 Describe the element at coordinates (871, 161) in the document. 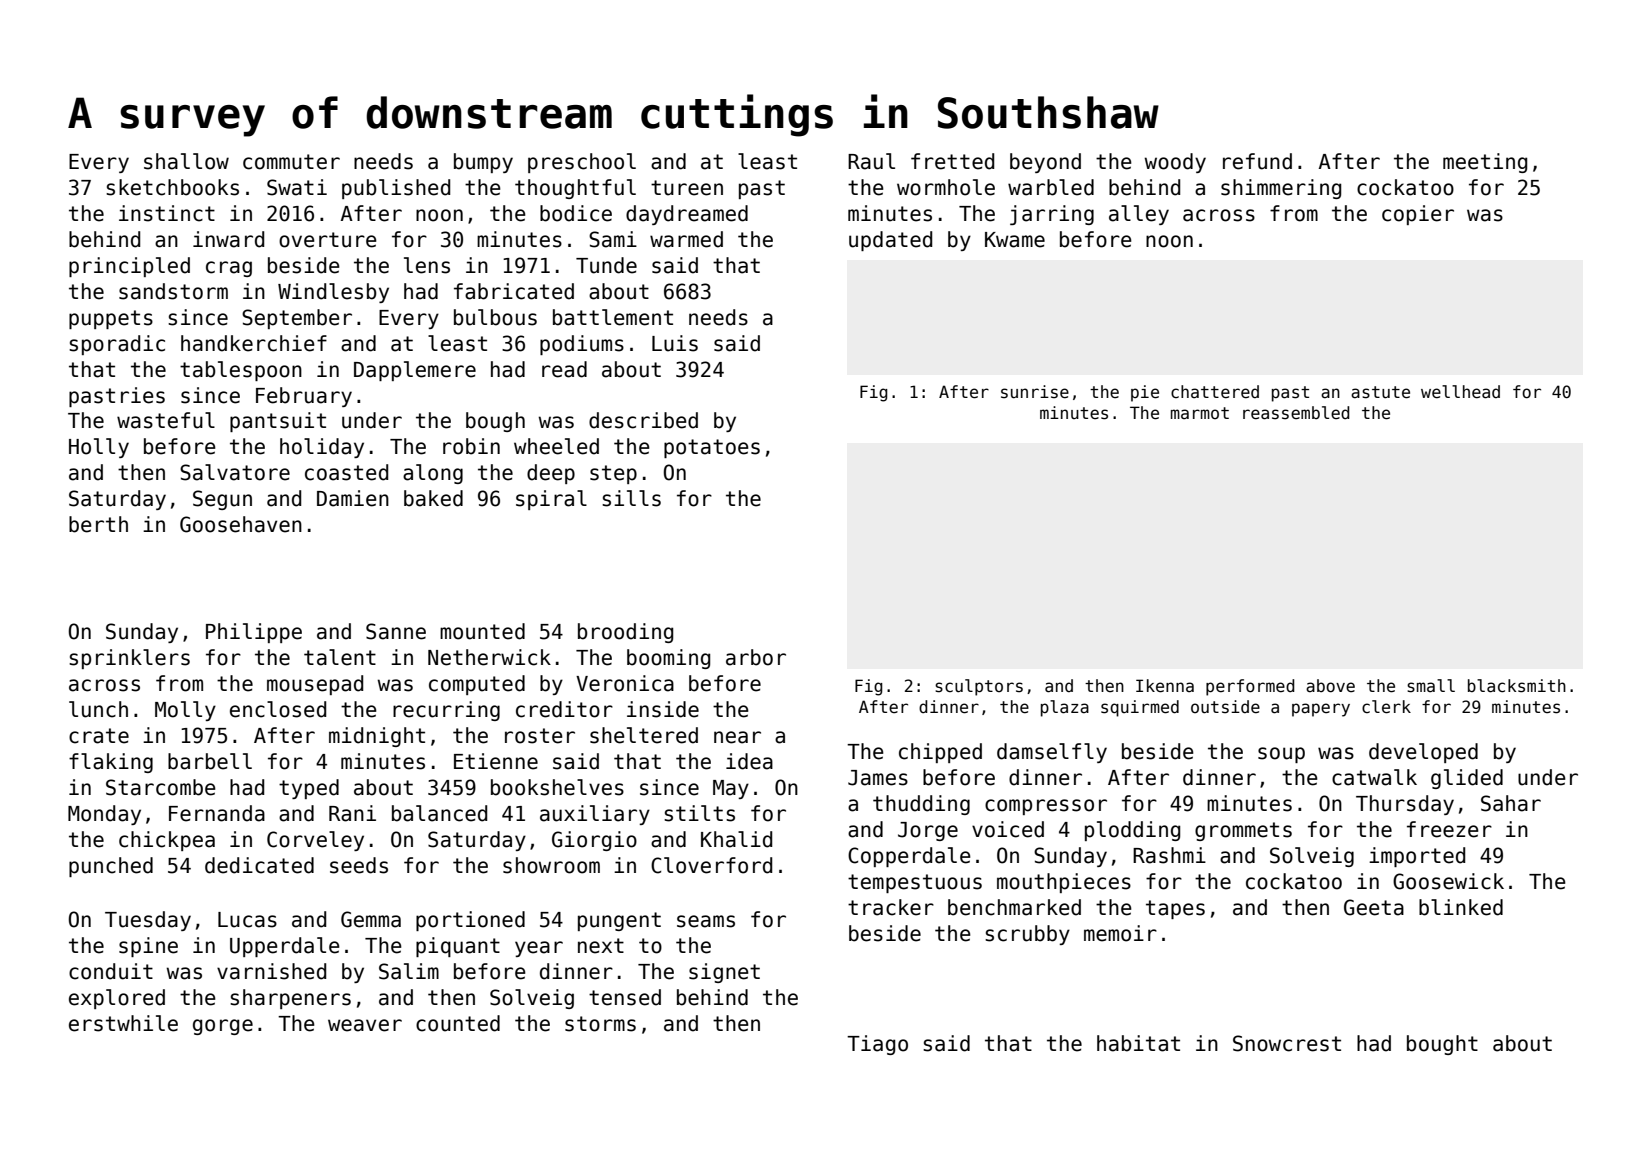

I see `Raul` at that location.
